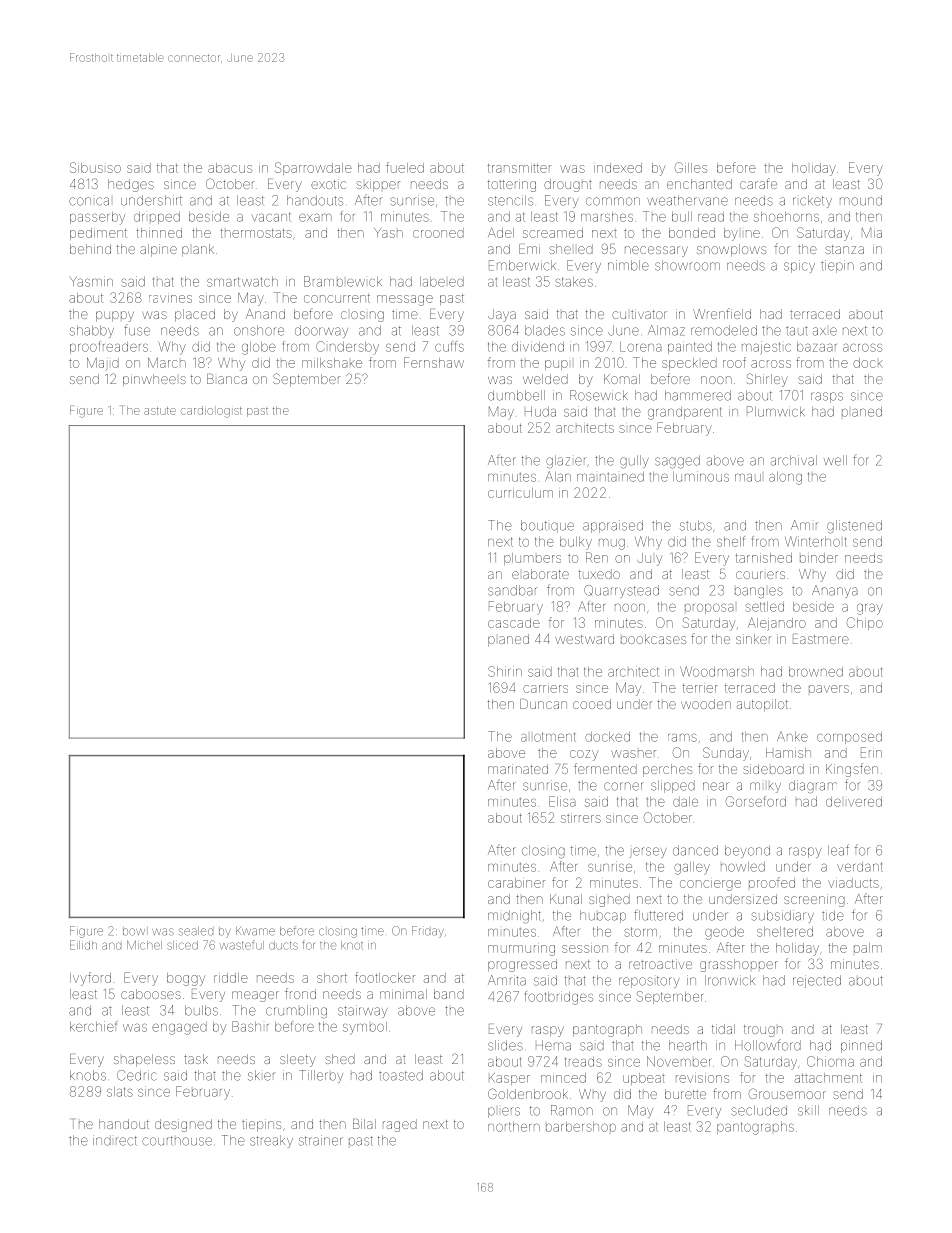 The height and width of the screenshot is (1233, 952). Describe the element at coordinates (518, 769) in the screenshot. I see `marinated` at that location.
